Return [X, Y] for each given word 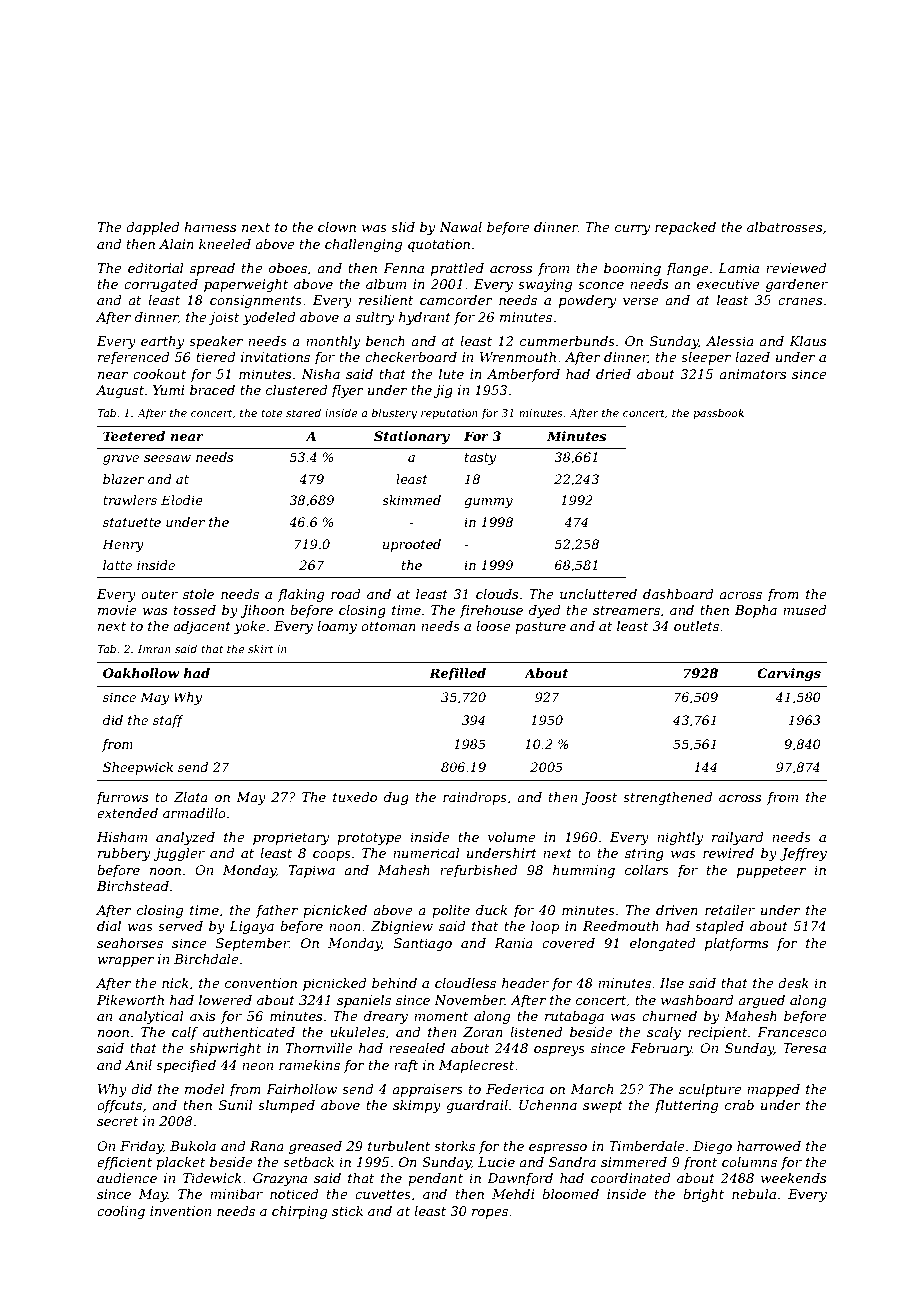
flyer [347, 391]
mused [805, 610]
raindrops [475, 798]
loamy [337, 627]
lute [451, 374]
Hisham [122, 837]
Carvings [789, 674]
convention [261, 983]
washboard [697, 1000]
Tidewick [212, 1178]
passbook [718, 413]
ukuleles [357, 1032]
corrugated [161, 285]
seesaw [167, 458]
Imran [154, 649]
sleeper [706, 358]
